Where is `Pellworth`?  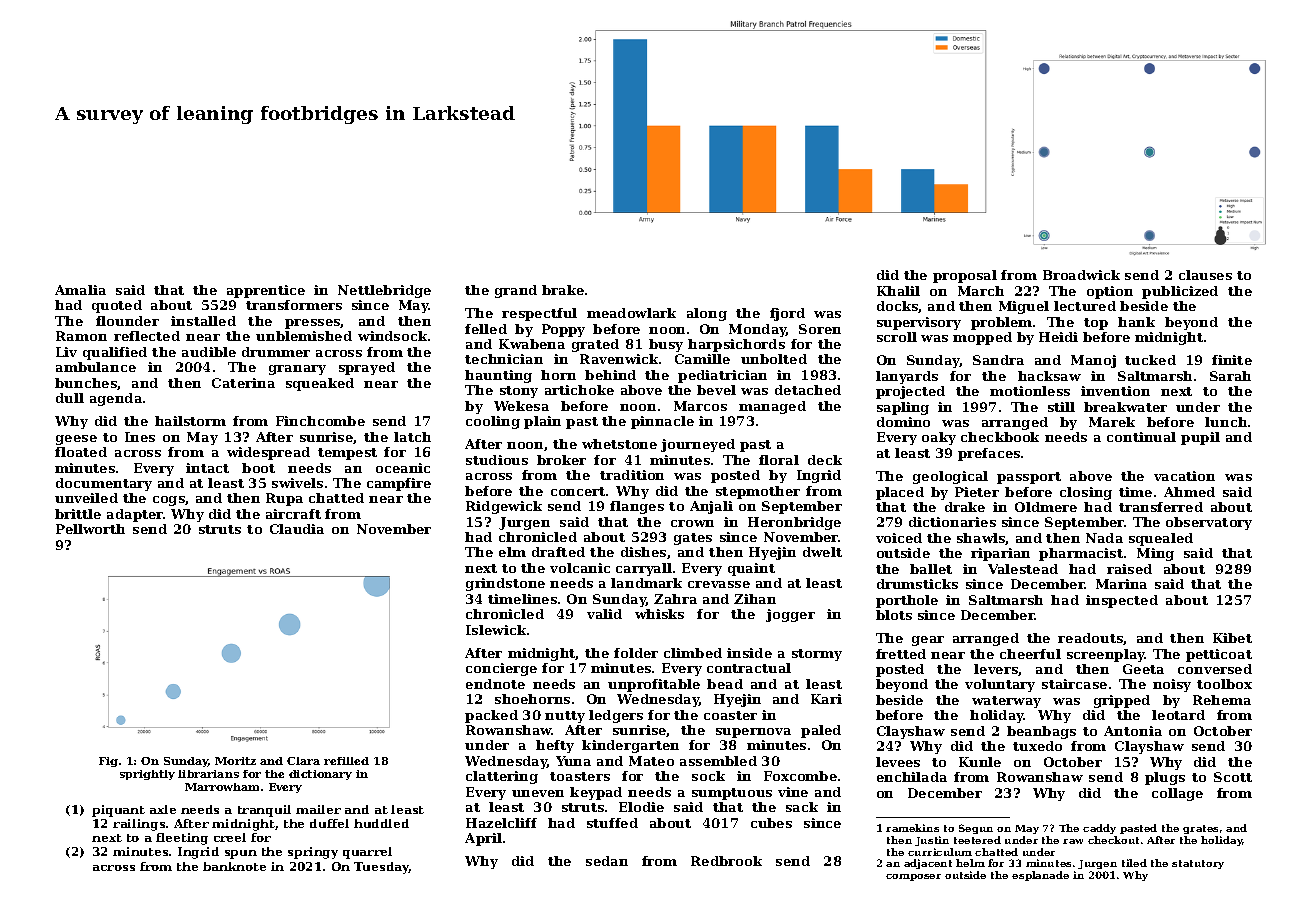 Pellworth is located at coordinates (90, 529).
